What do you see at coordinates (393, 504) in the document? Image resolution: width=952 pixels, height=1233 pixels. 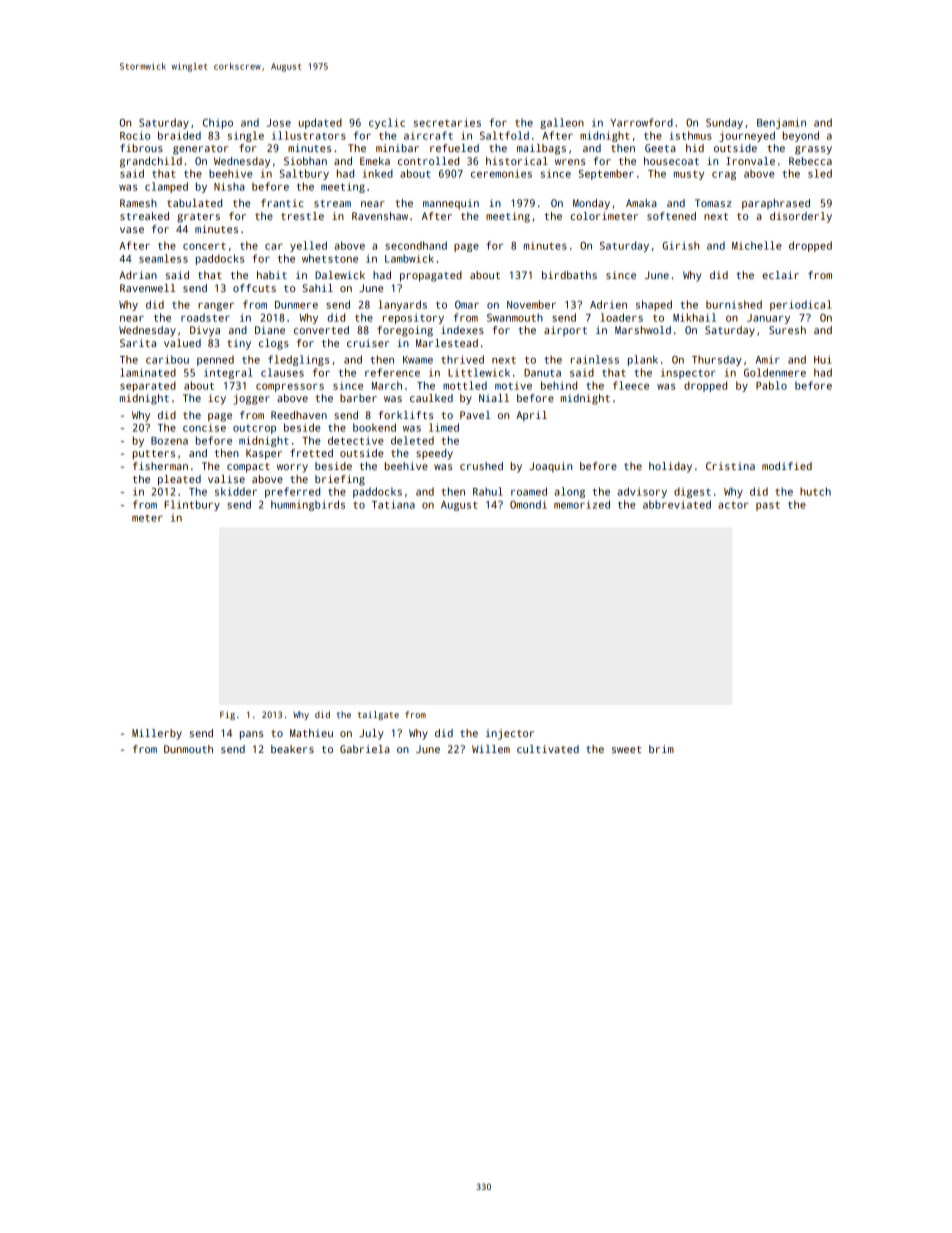 I see `Tatiana` at bounding box center [393, 504].
